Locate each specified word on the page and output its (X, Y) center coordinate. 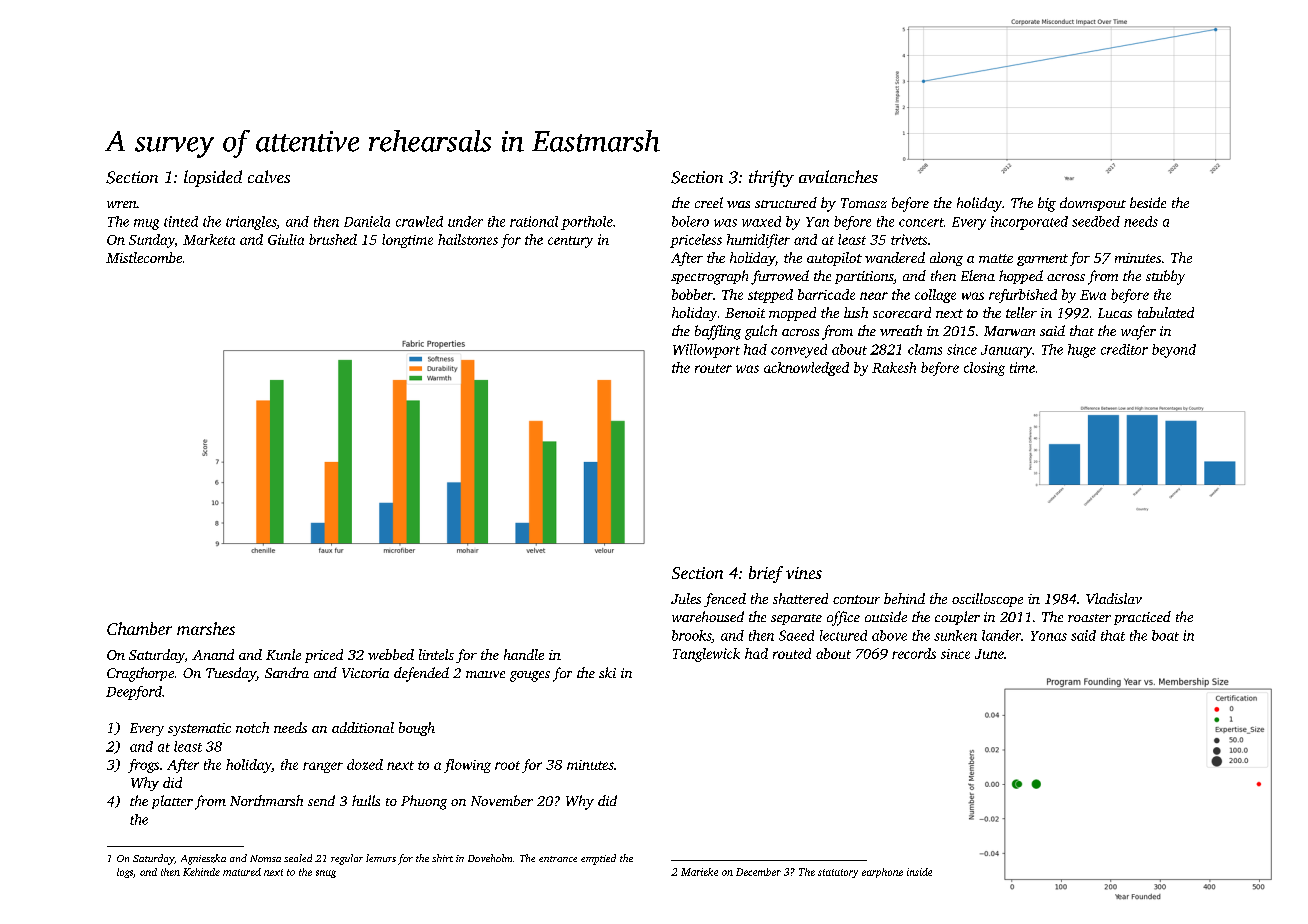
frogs (143, 766)
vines (804, 573)
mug (146, 224)
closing (984, 369)
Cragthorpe (140, 674)
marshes (206, 628)
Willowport (706, 351)
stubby (1165, 277)
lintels (436, 654)
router (713, 368)
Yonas (1049, 636)
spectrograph (709, 277)
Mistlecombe (144, 257)
